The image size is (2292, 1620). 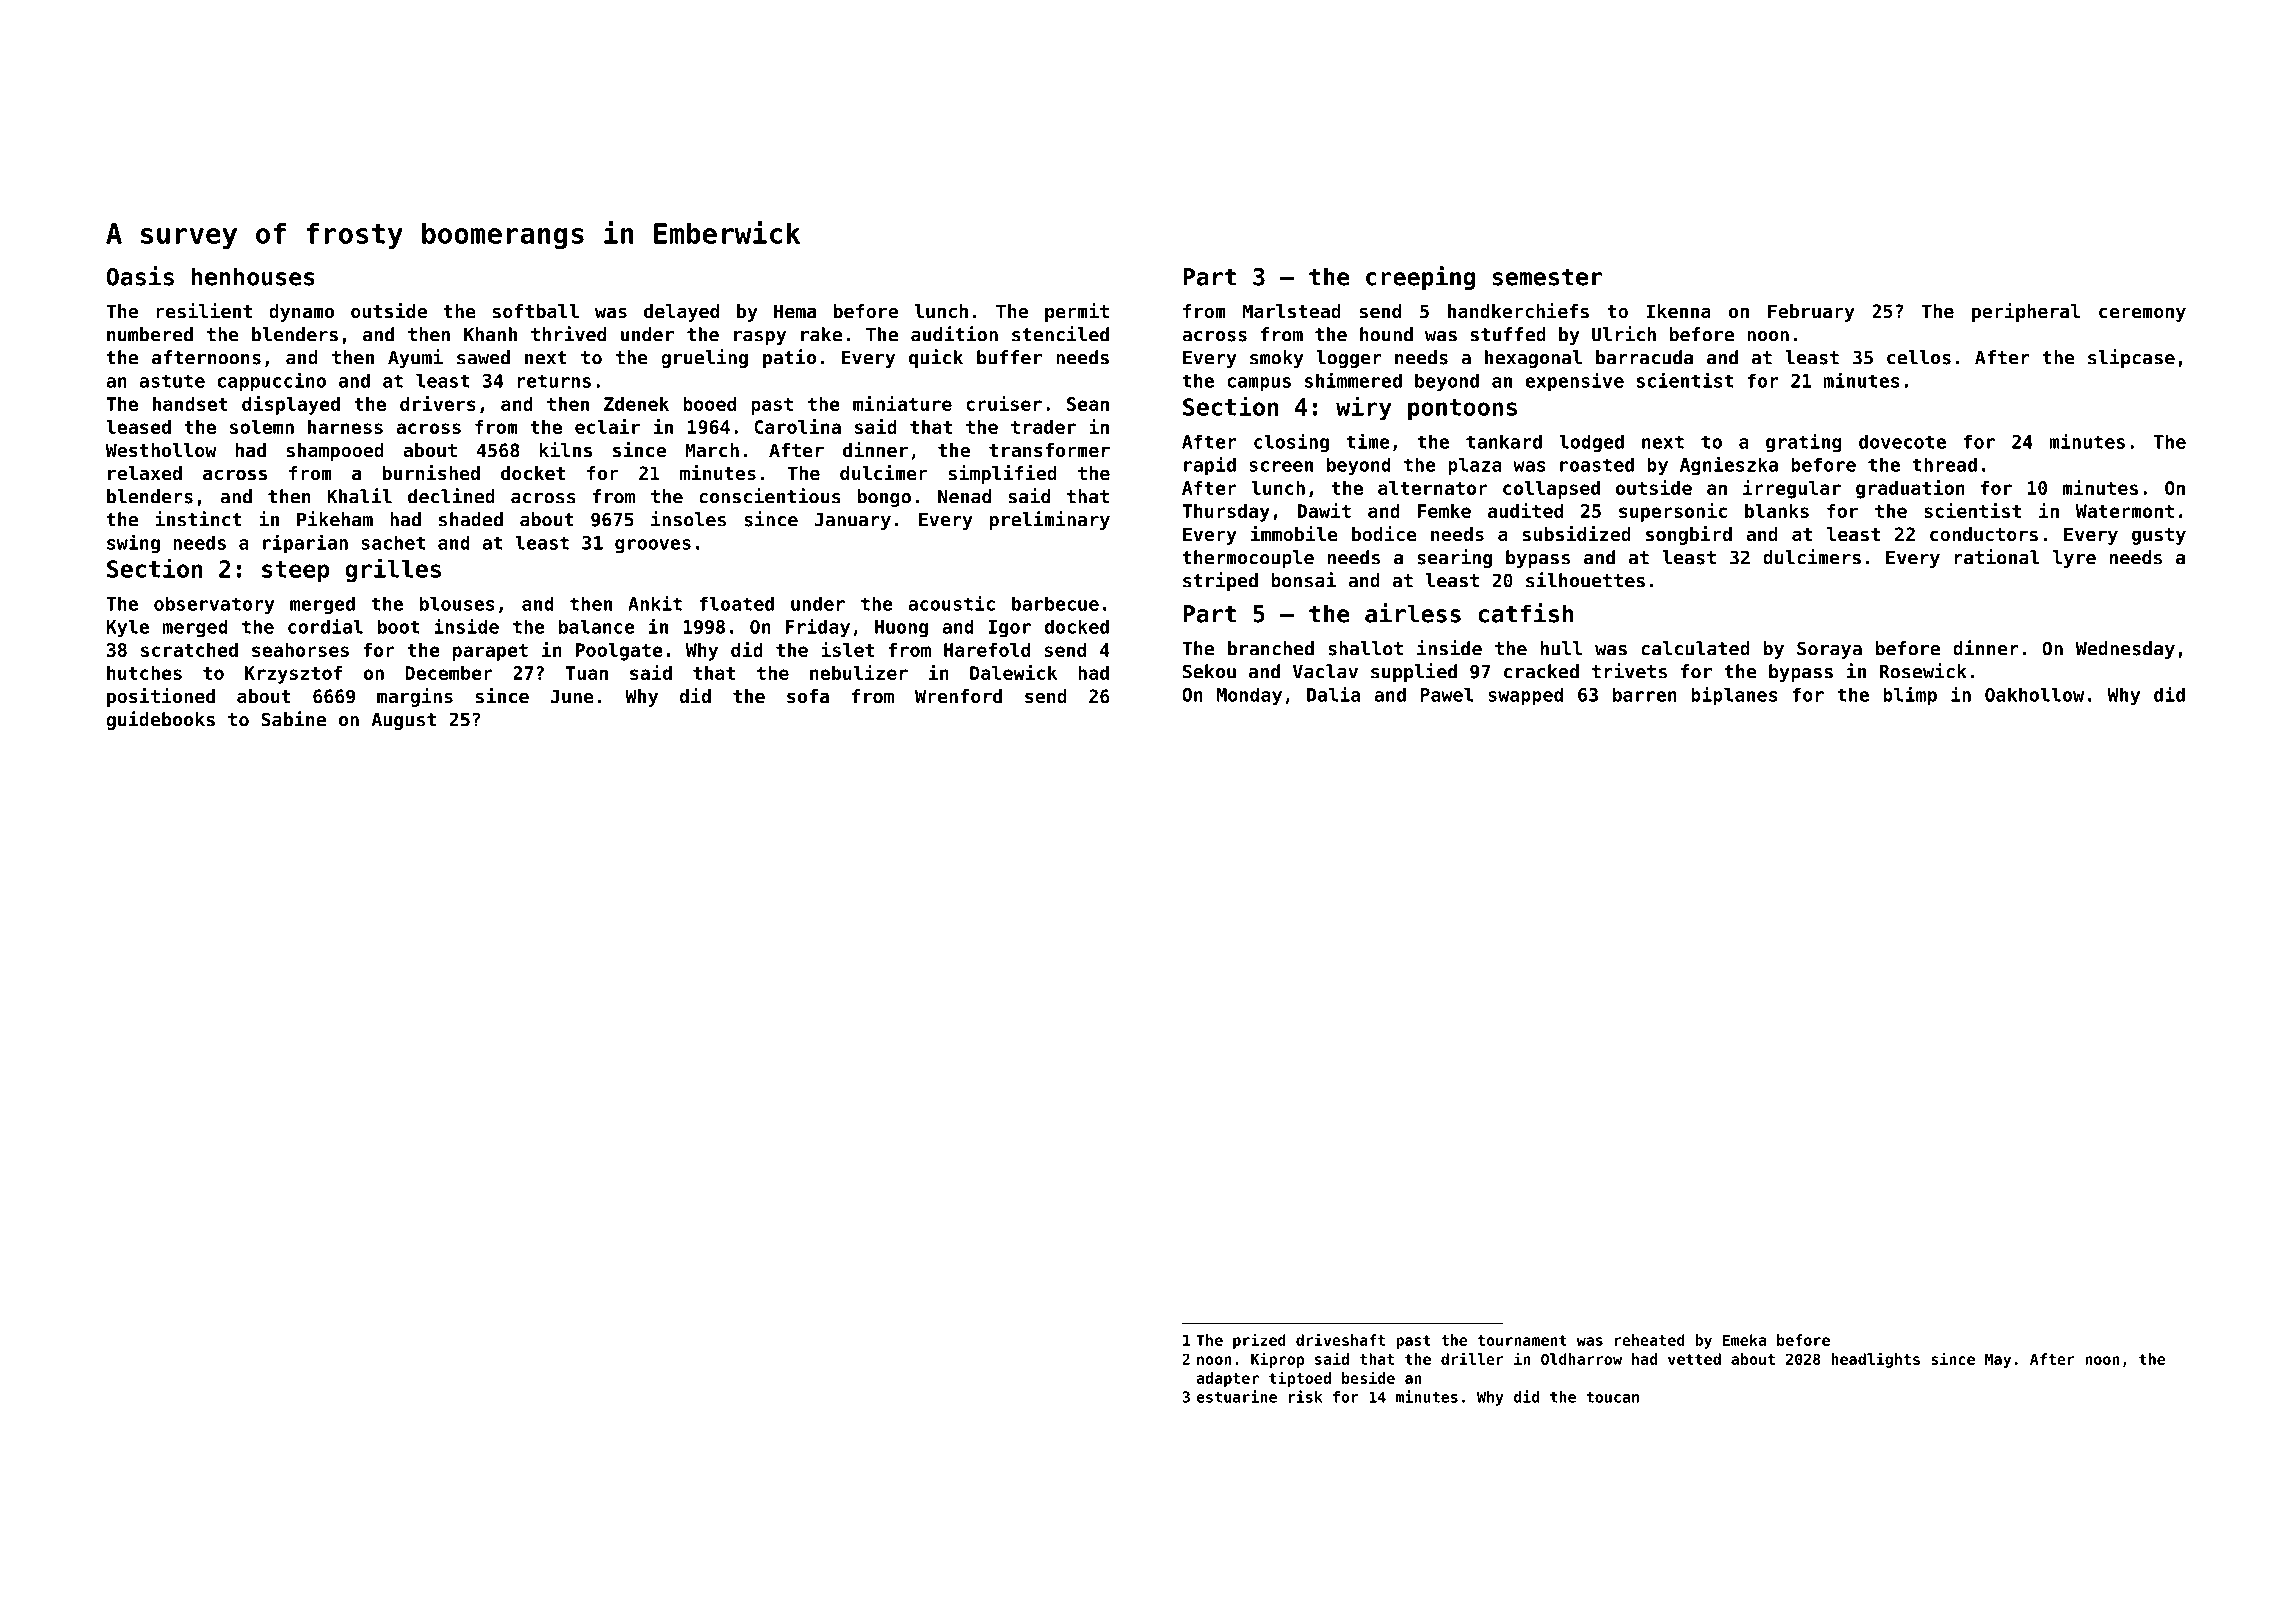 What do you see at coordinates (1227, 1379) in the image?
I see `adapter` at bounding box center [1227, 1379].
